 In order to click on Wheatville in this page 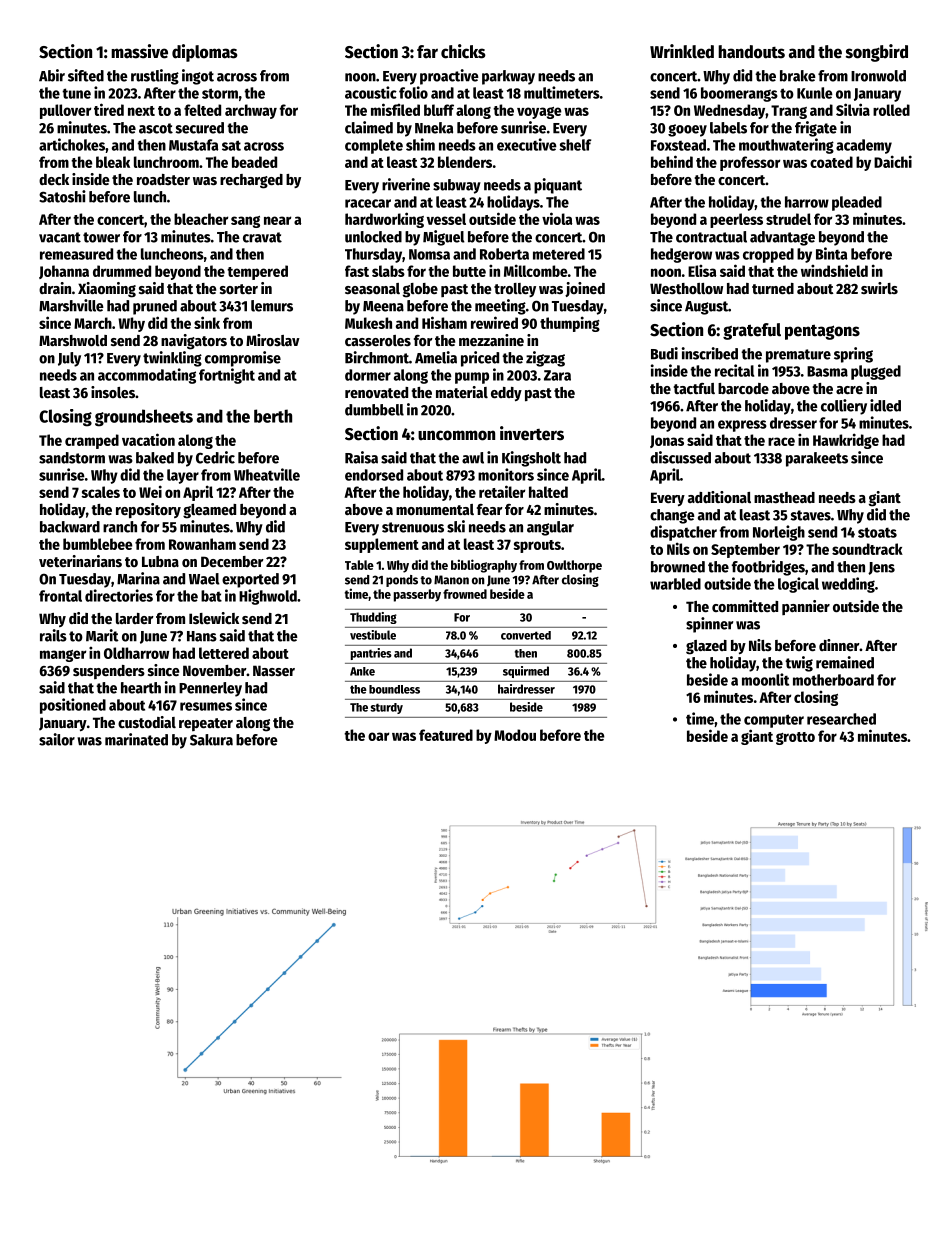, I will do `click(267, 474)`.
